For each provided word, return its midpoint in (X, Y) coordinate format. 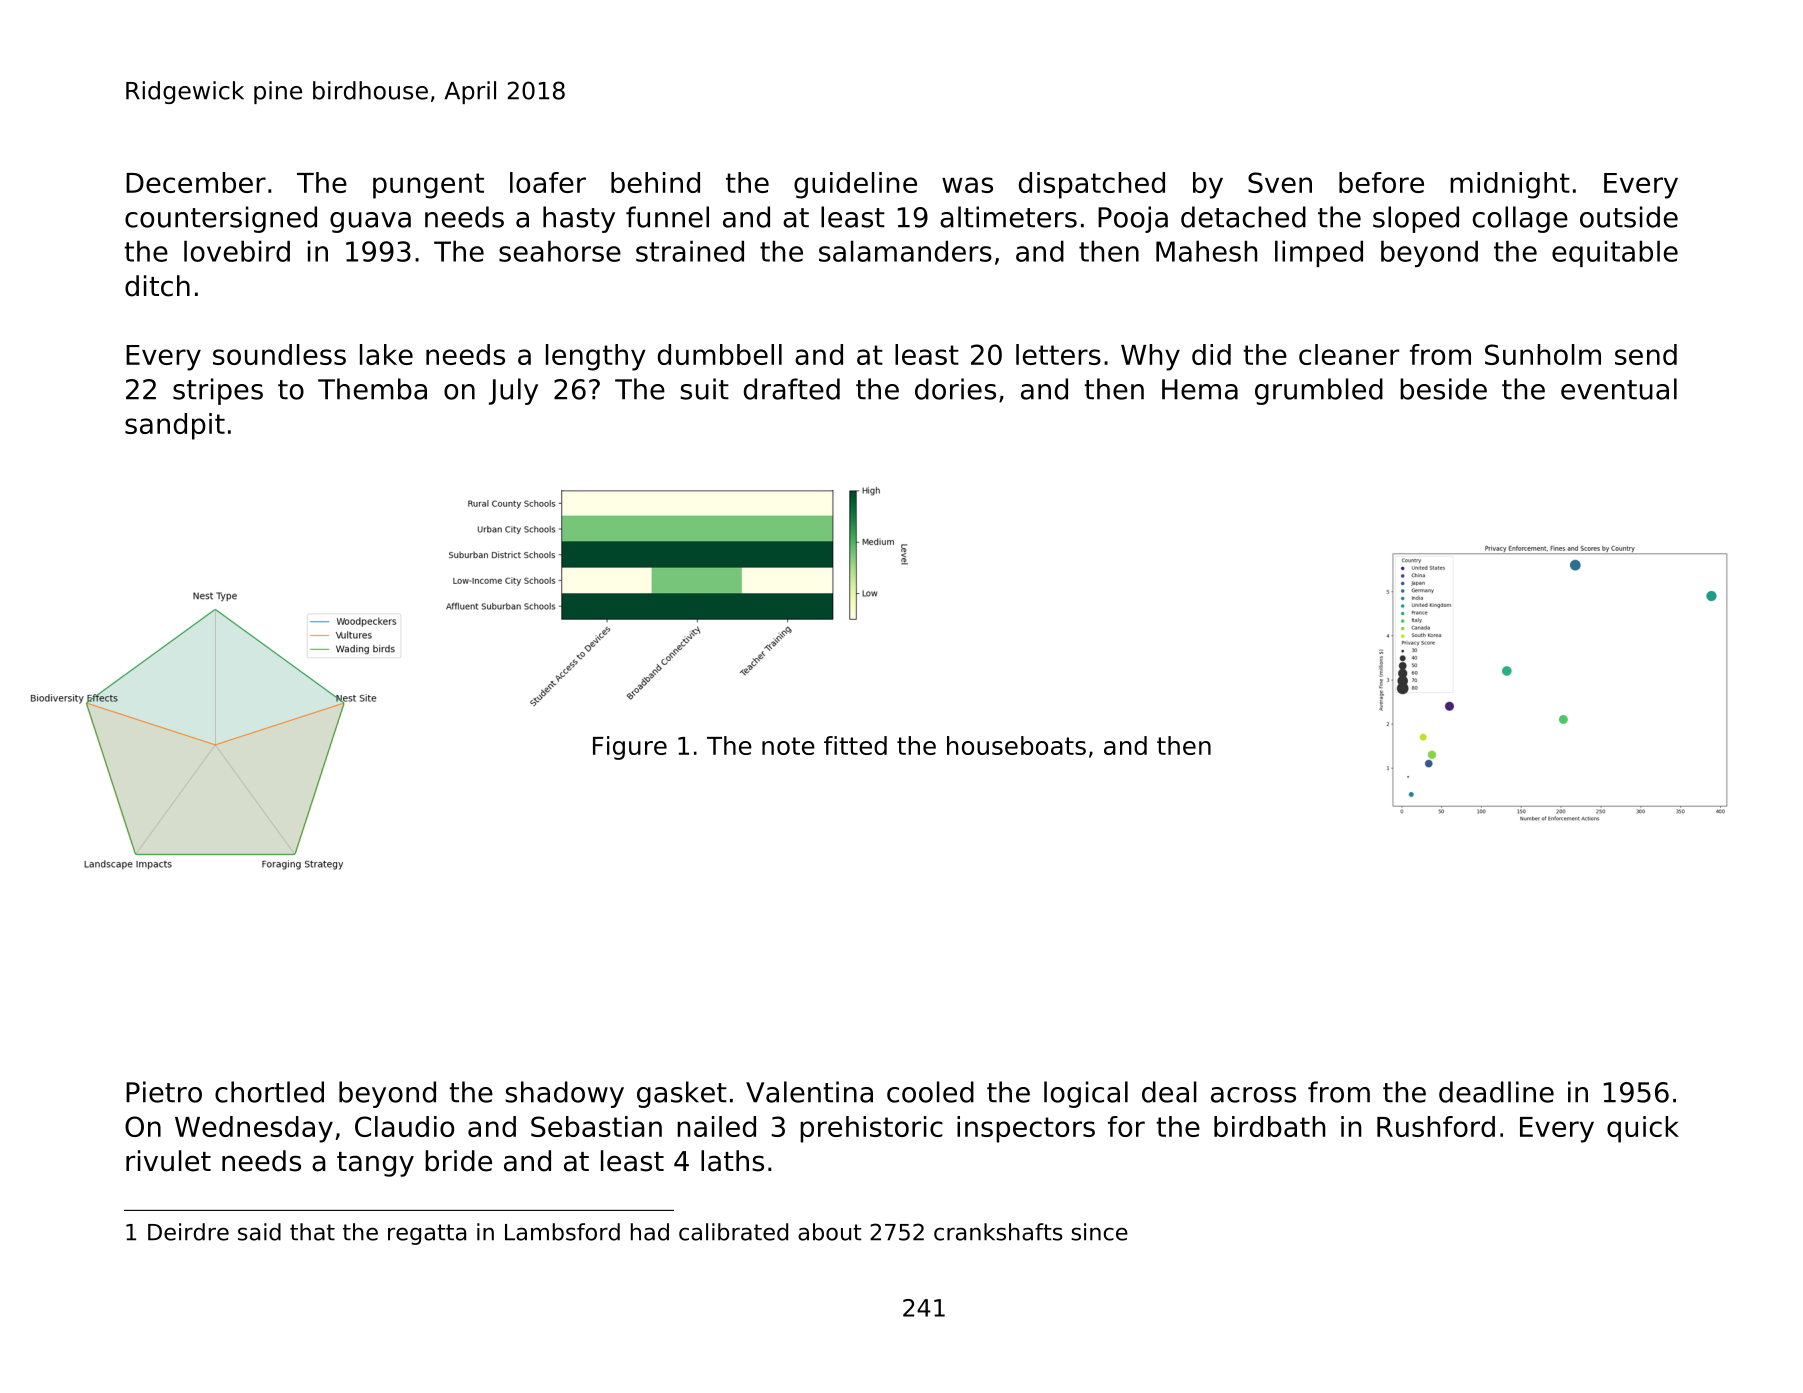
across (1253, 1095)
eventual (1619, 389)
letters (1058, 354)
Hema (1200, 389)
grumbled (1319, 391)
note (788, 746)
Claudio (404, 1126)
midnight (1510, 185)
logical (1086, 1094)
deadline (1496, 1092)
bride (458, 1161)
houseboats (1016, 745)
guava (370, 222)
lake (386, 354)
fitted (855, 745)
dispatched (1092, 185)
